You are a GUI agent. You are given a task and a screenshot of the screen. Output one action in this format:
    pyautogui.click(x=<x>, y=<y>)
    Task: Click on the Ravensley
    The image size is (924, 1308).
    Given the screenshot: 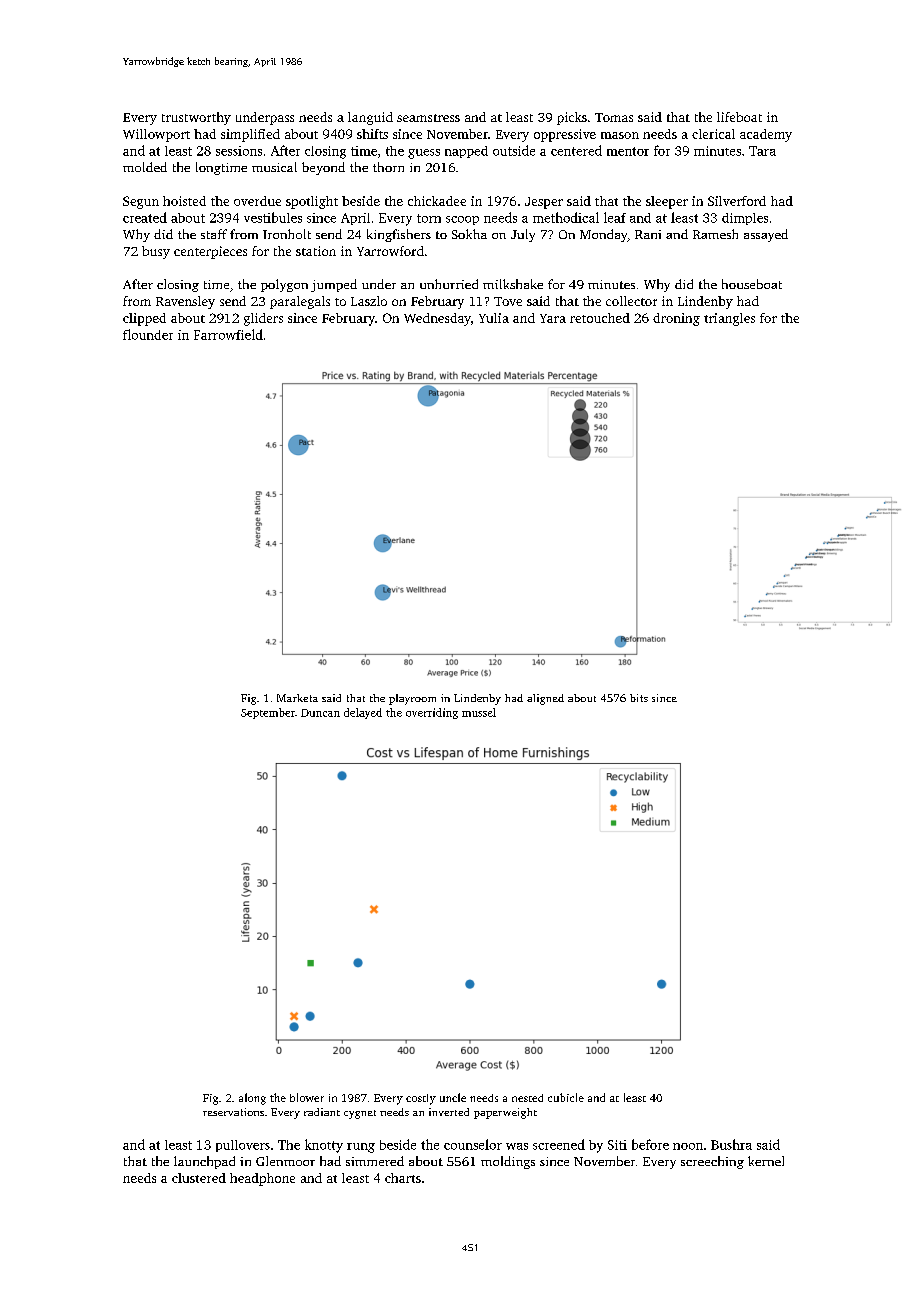 What is the action you would take?
    pyautogui.click(x=185, y=302)
